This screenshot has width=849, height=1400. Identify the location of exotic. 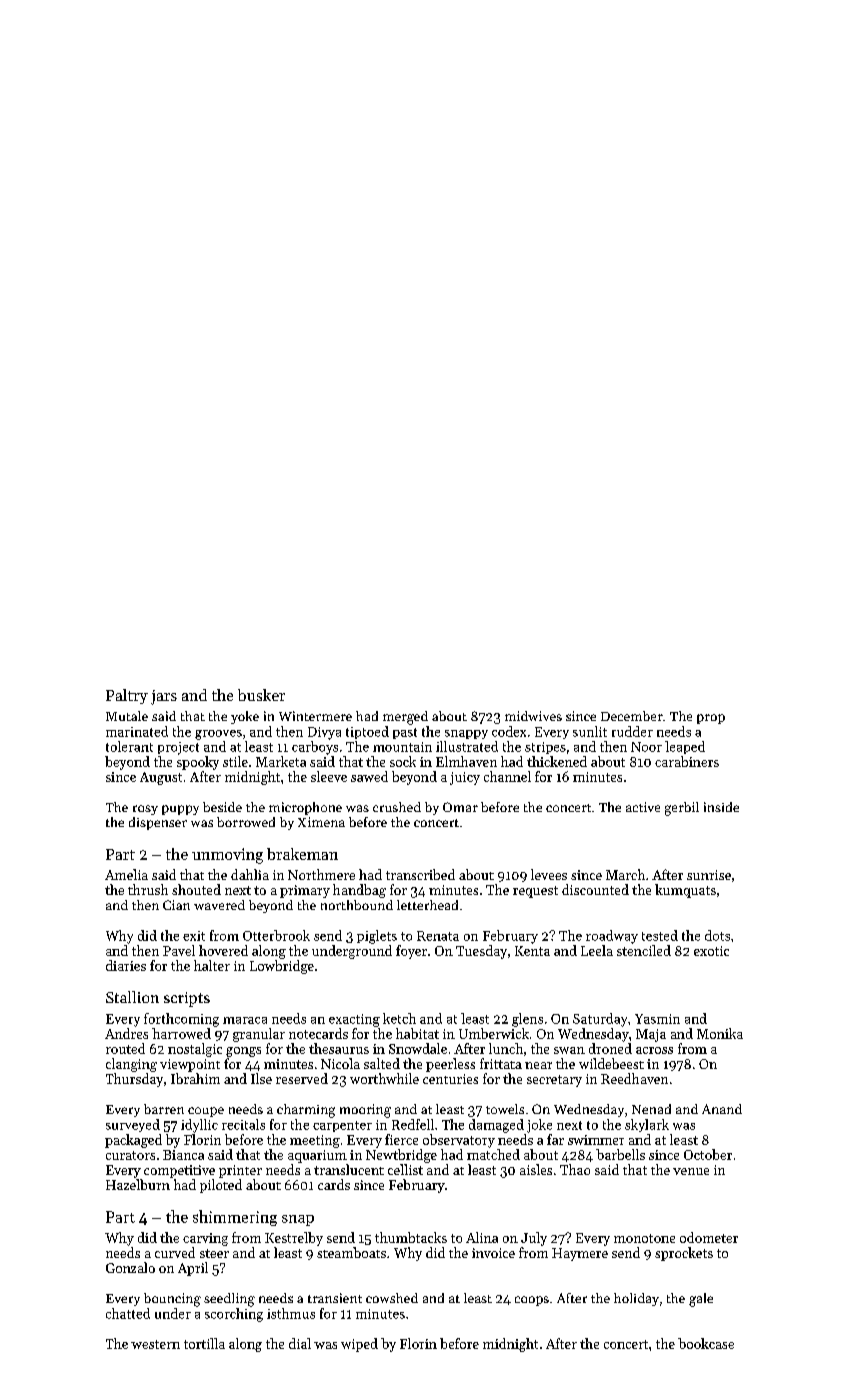
(711, 951).
